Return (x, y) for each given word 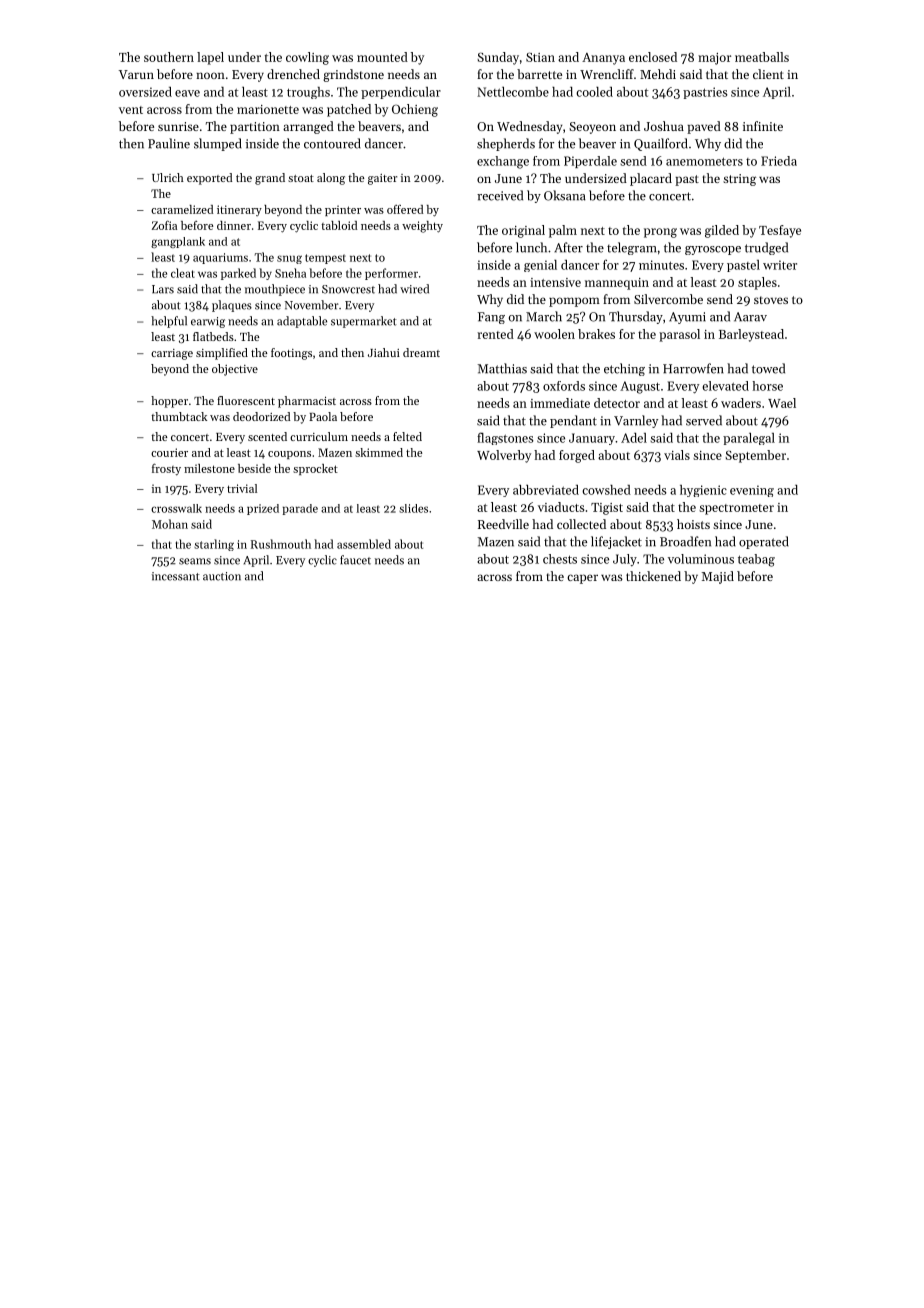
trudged (766, 248)
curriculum (319, 436)
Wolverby (504, 456)
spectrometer (736, 509)
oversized (145, 92)
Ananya (603, 59)
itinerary (239, 210)
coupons (289, 455)
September (755, 456)
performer (391, 274)
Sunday (498, 58)
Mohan (170, 524)
